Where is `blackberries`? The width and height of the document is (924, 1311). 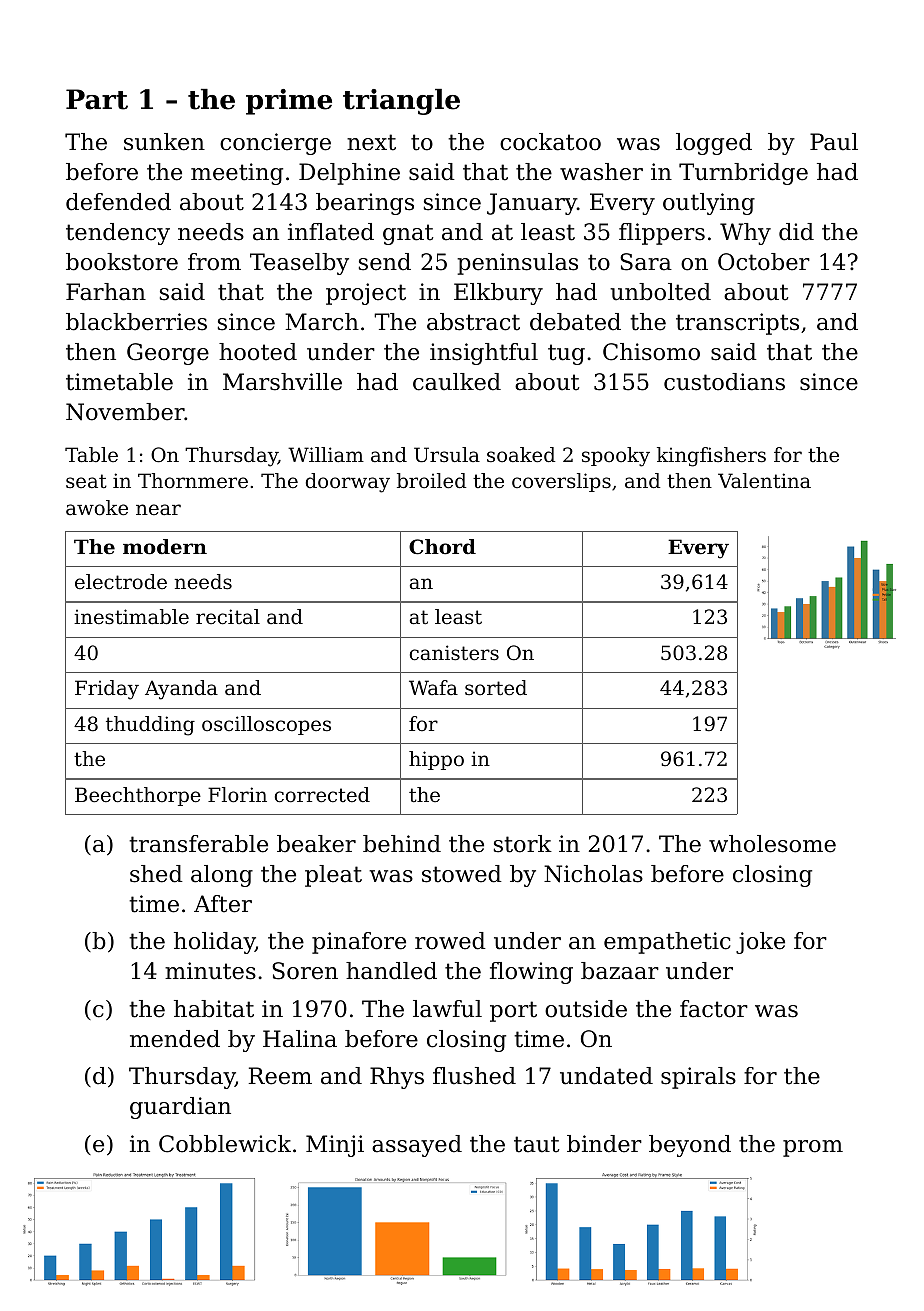
blackberries is located at coordinates (136, 322).
